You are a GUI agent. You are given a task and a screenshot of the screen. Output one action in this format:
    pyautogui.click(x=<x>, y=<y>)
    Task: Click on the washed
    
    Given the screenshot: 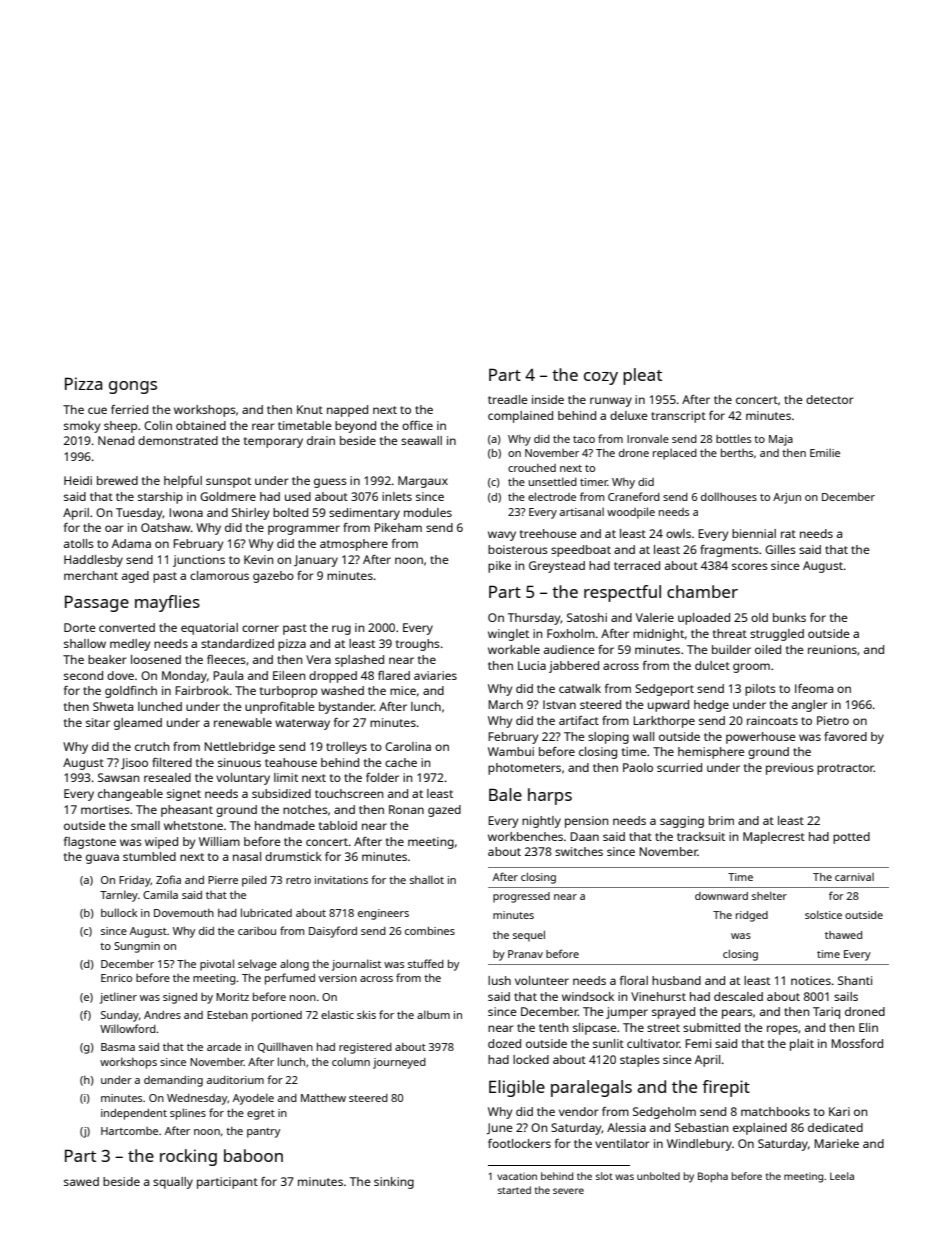 What is the action you would take?
    pyautogui.click(x=342, y=690)
